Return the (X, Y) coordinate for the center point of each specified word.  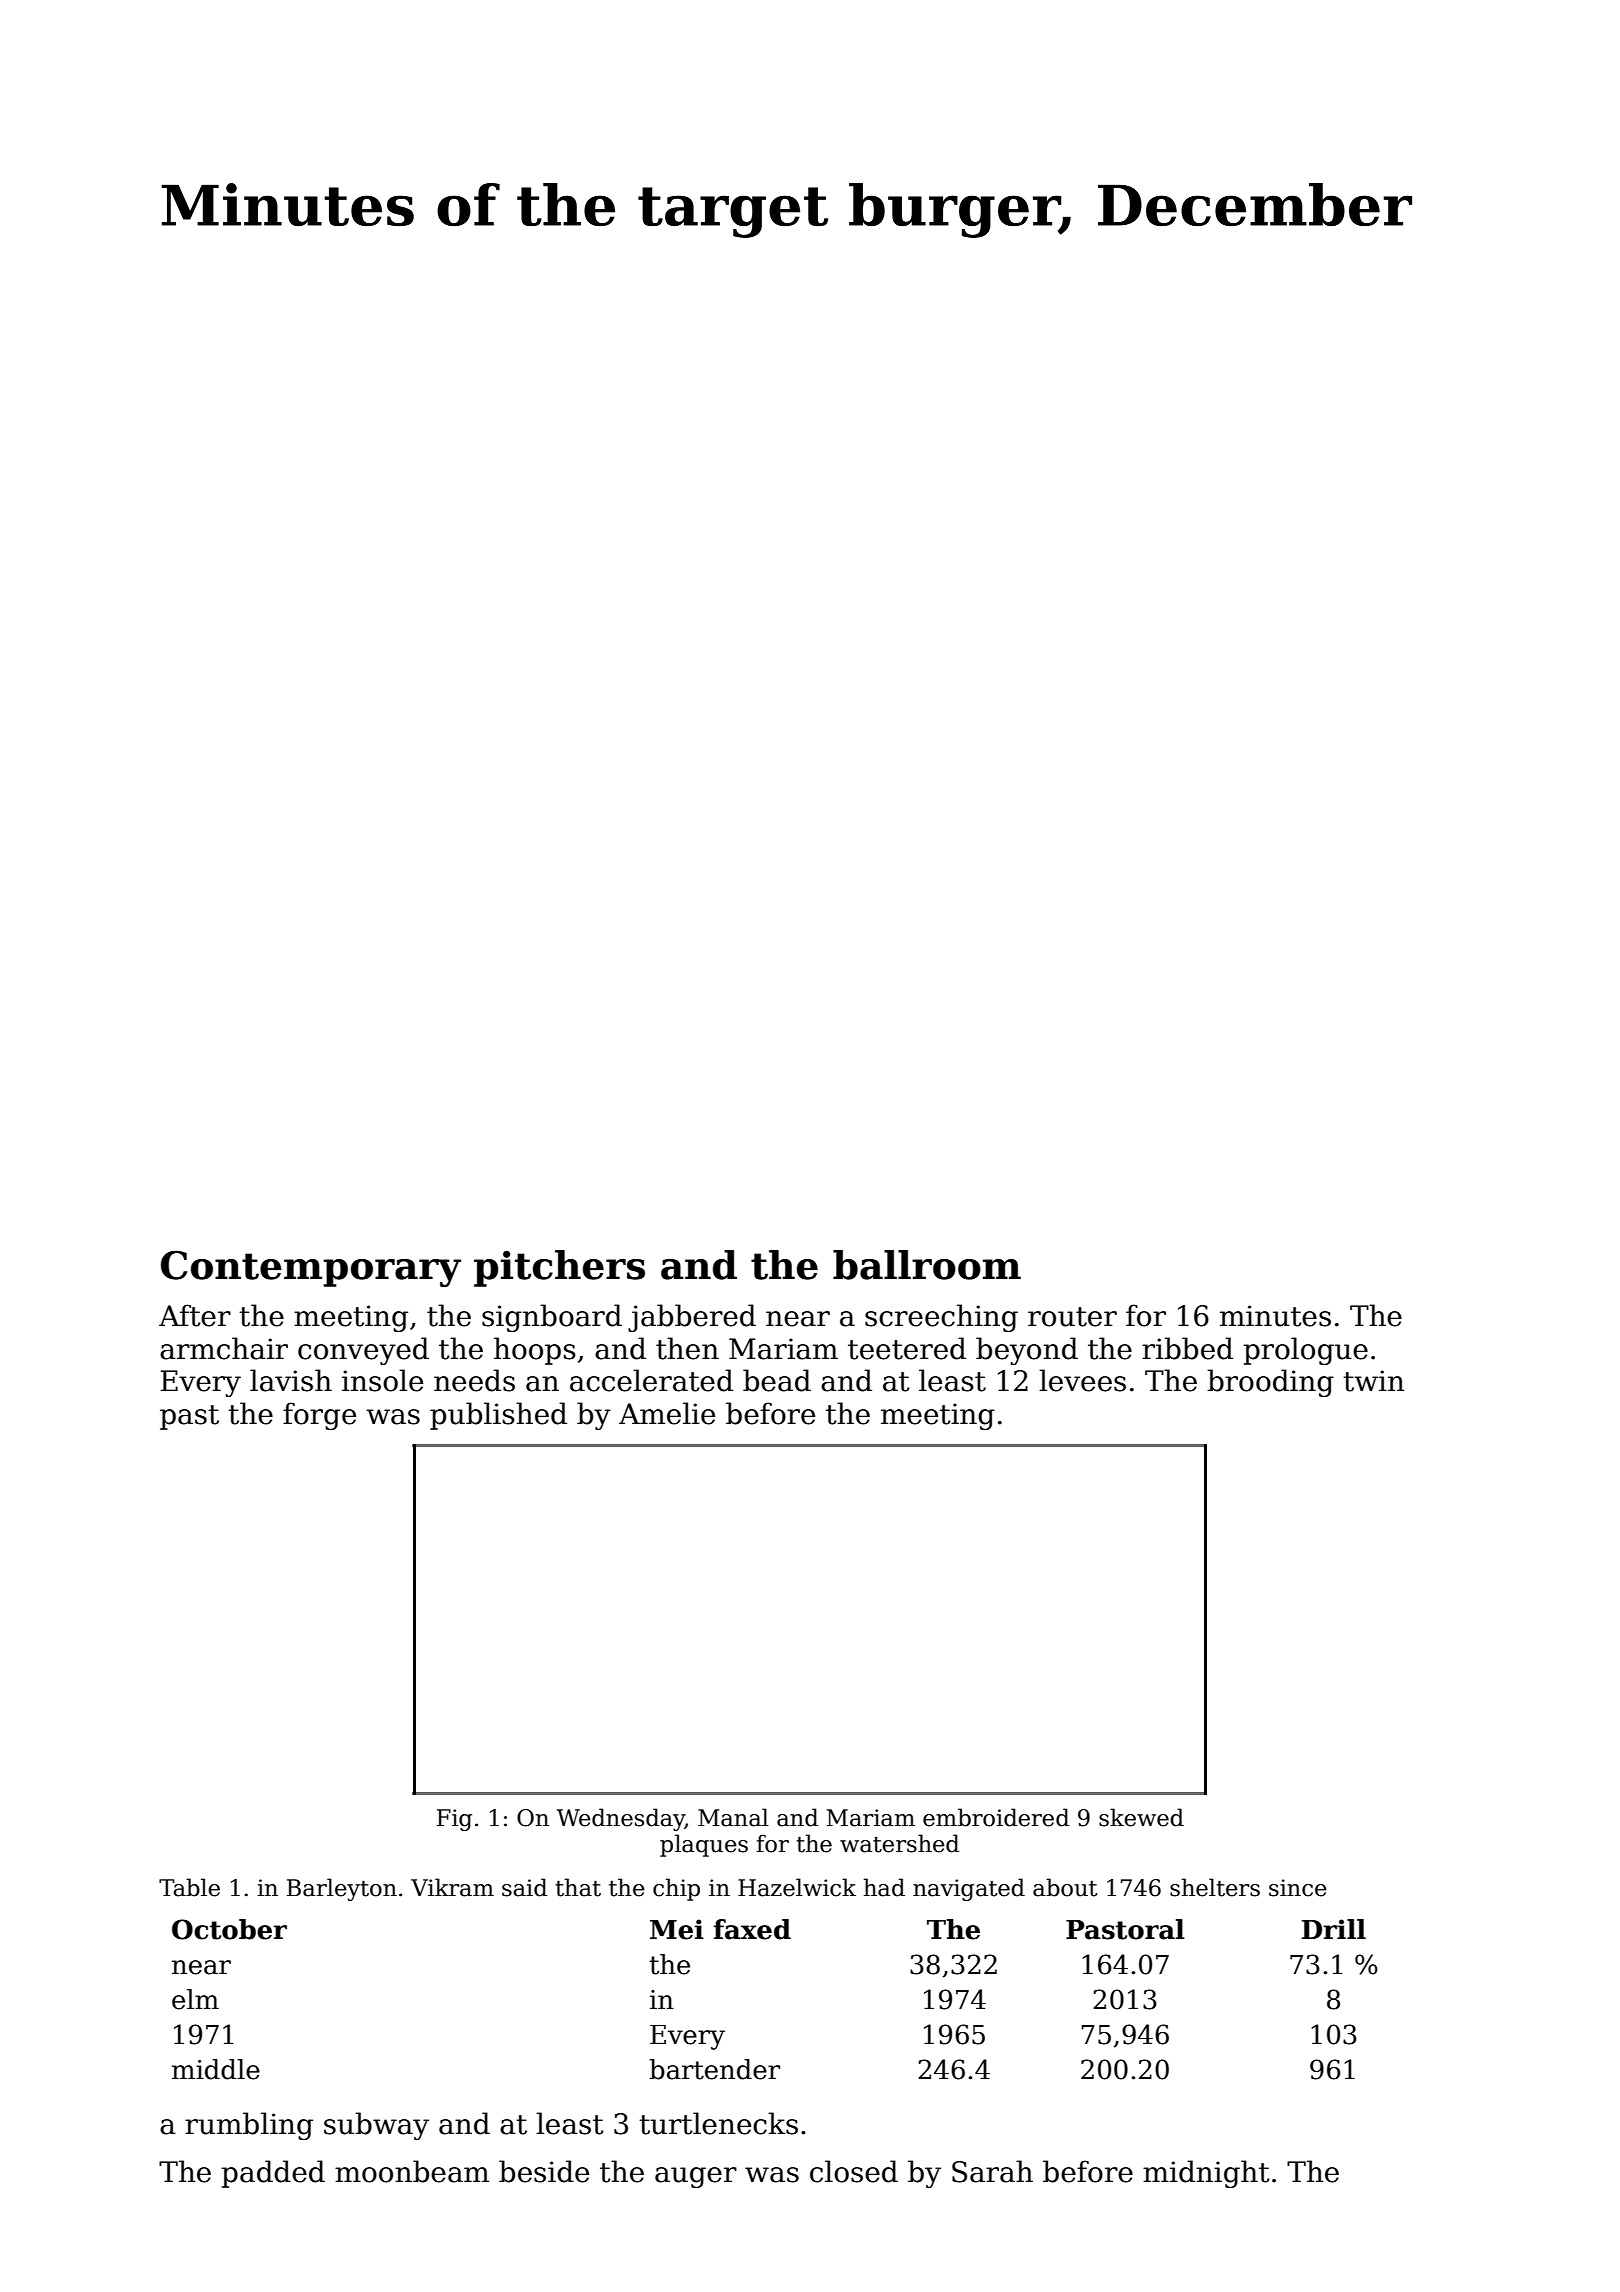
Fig (454, 1820)
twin (1374, 1381)
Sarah (992, 2171)
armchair (224, 1348)
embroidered (996, 1817)
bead (777, 1380)
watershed (899, 1843)
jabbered (692, 1318)
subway (376, 2126)
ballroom (927, 1265)
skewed (1141, 1817)
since (1298, 1888)
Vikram (452, 1887)
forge (319, 1416)
